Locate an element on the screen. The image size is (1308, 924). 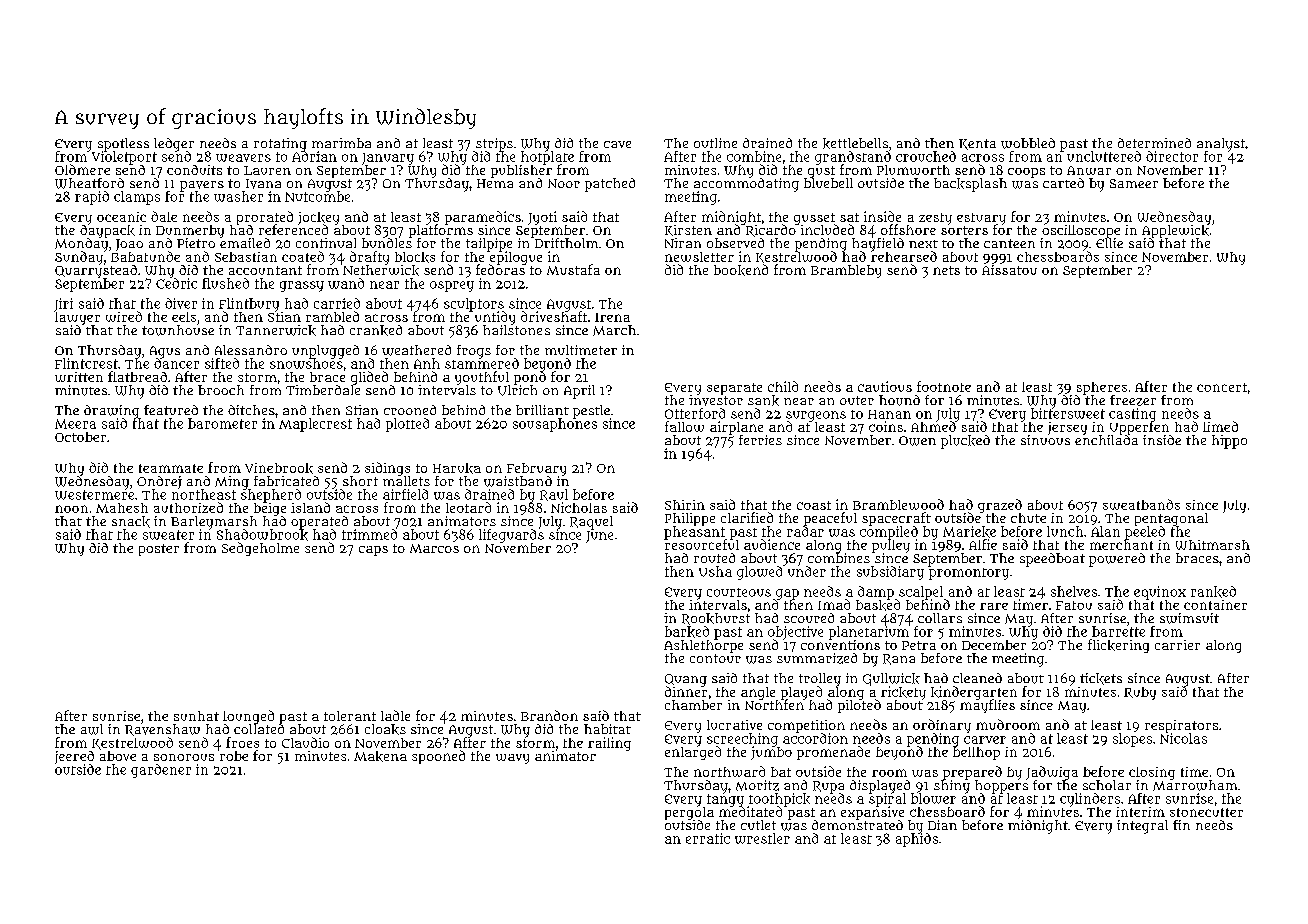
Meera is located at coordinates (75, 424).
